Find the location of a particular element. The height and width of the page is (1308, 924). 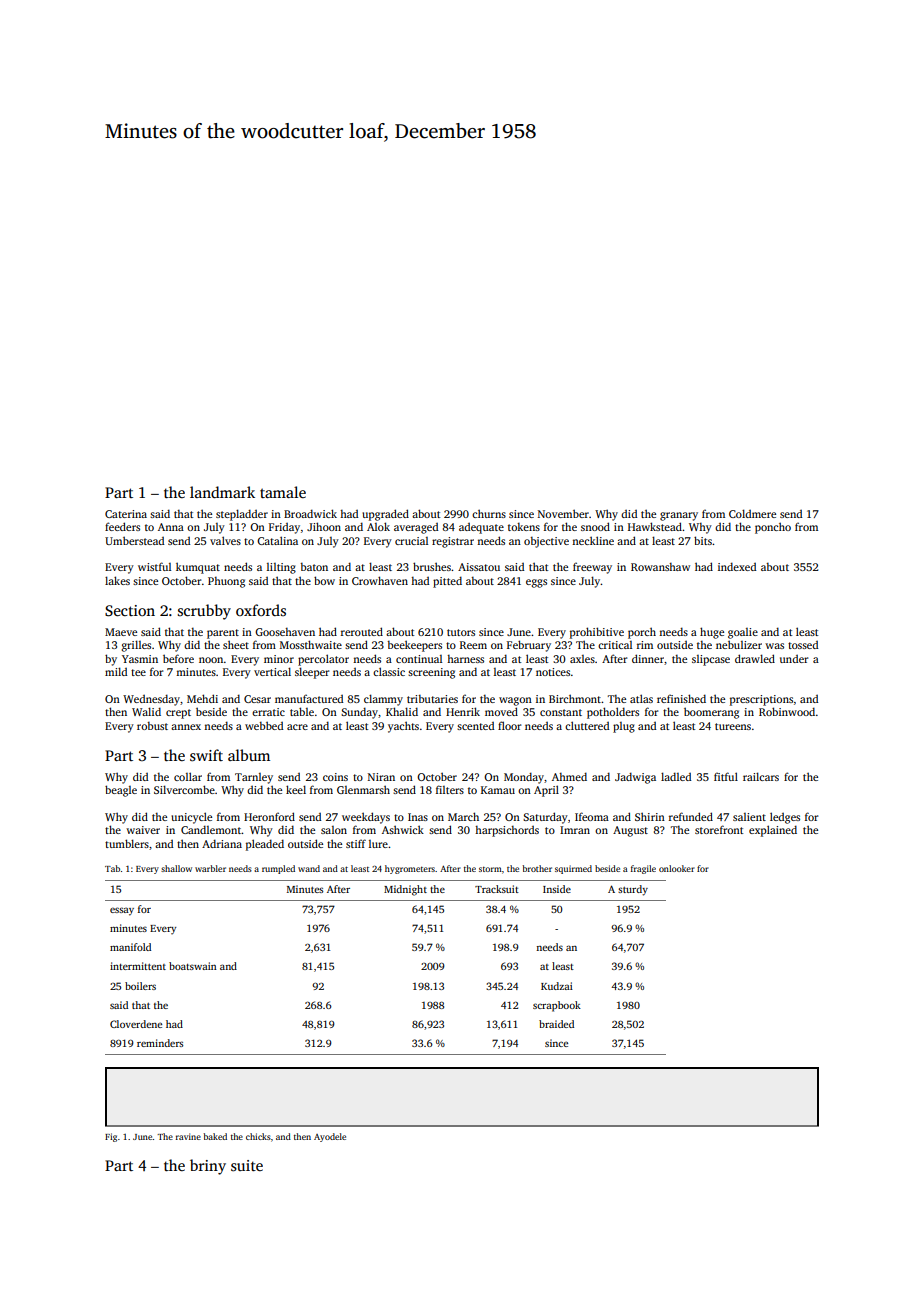

Robinwood is located at coordinates (787, 711).
